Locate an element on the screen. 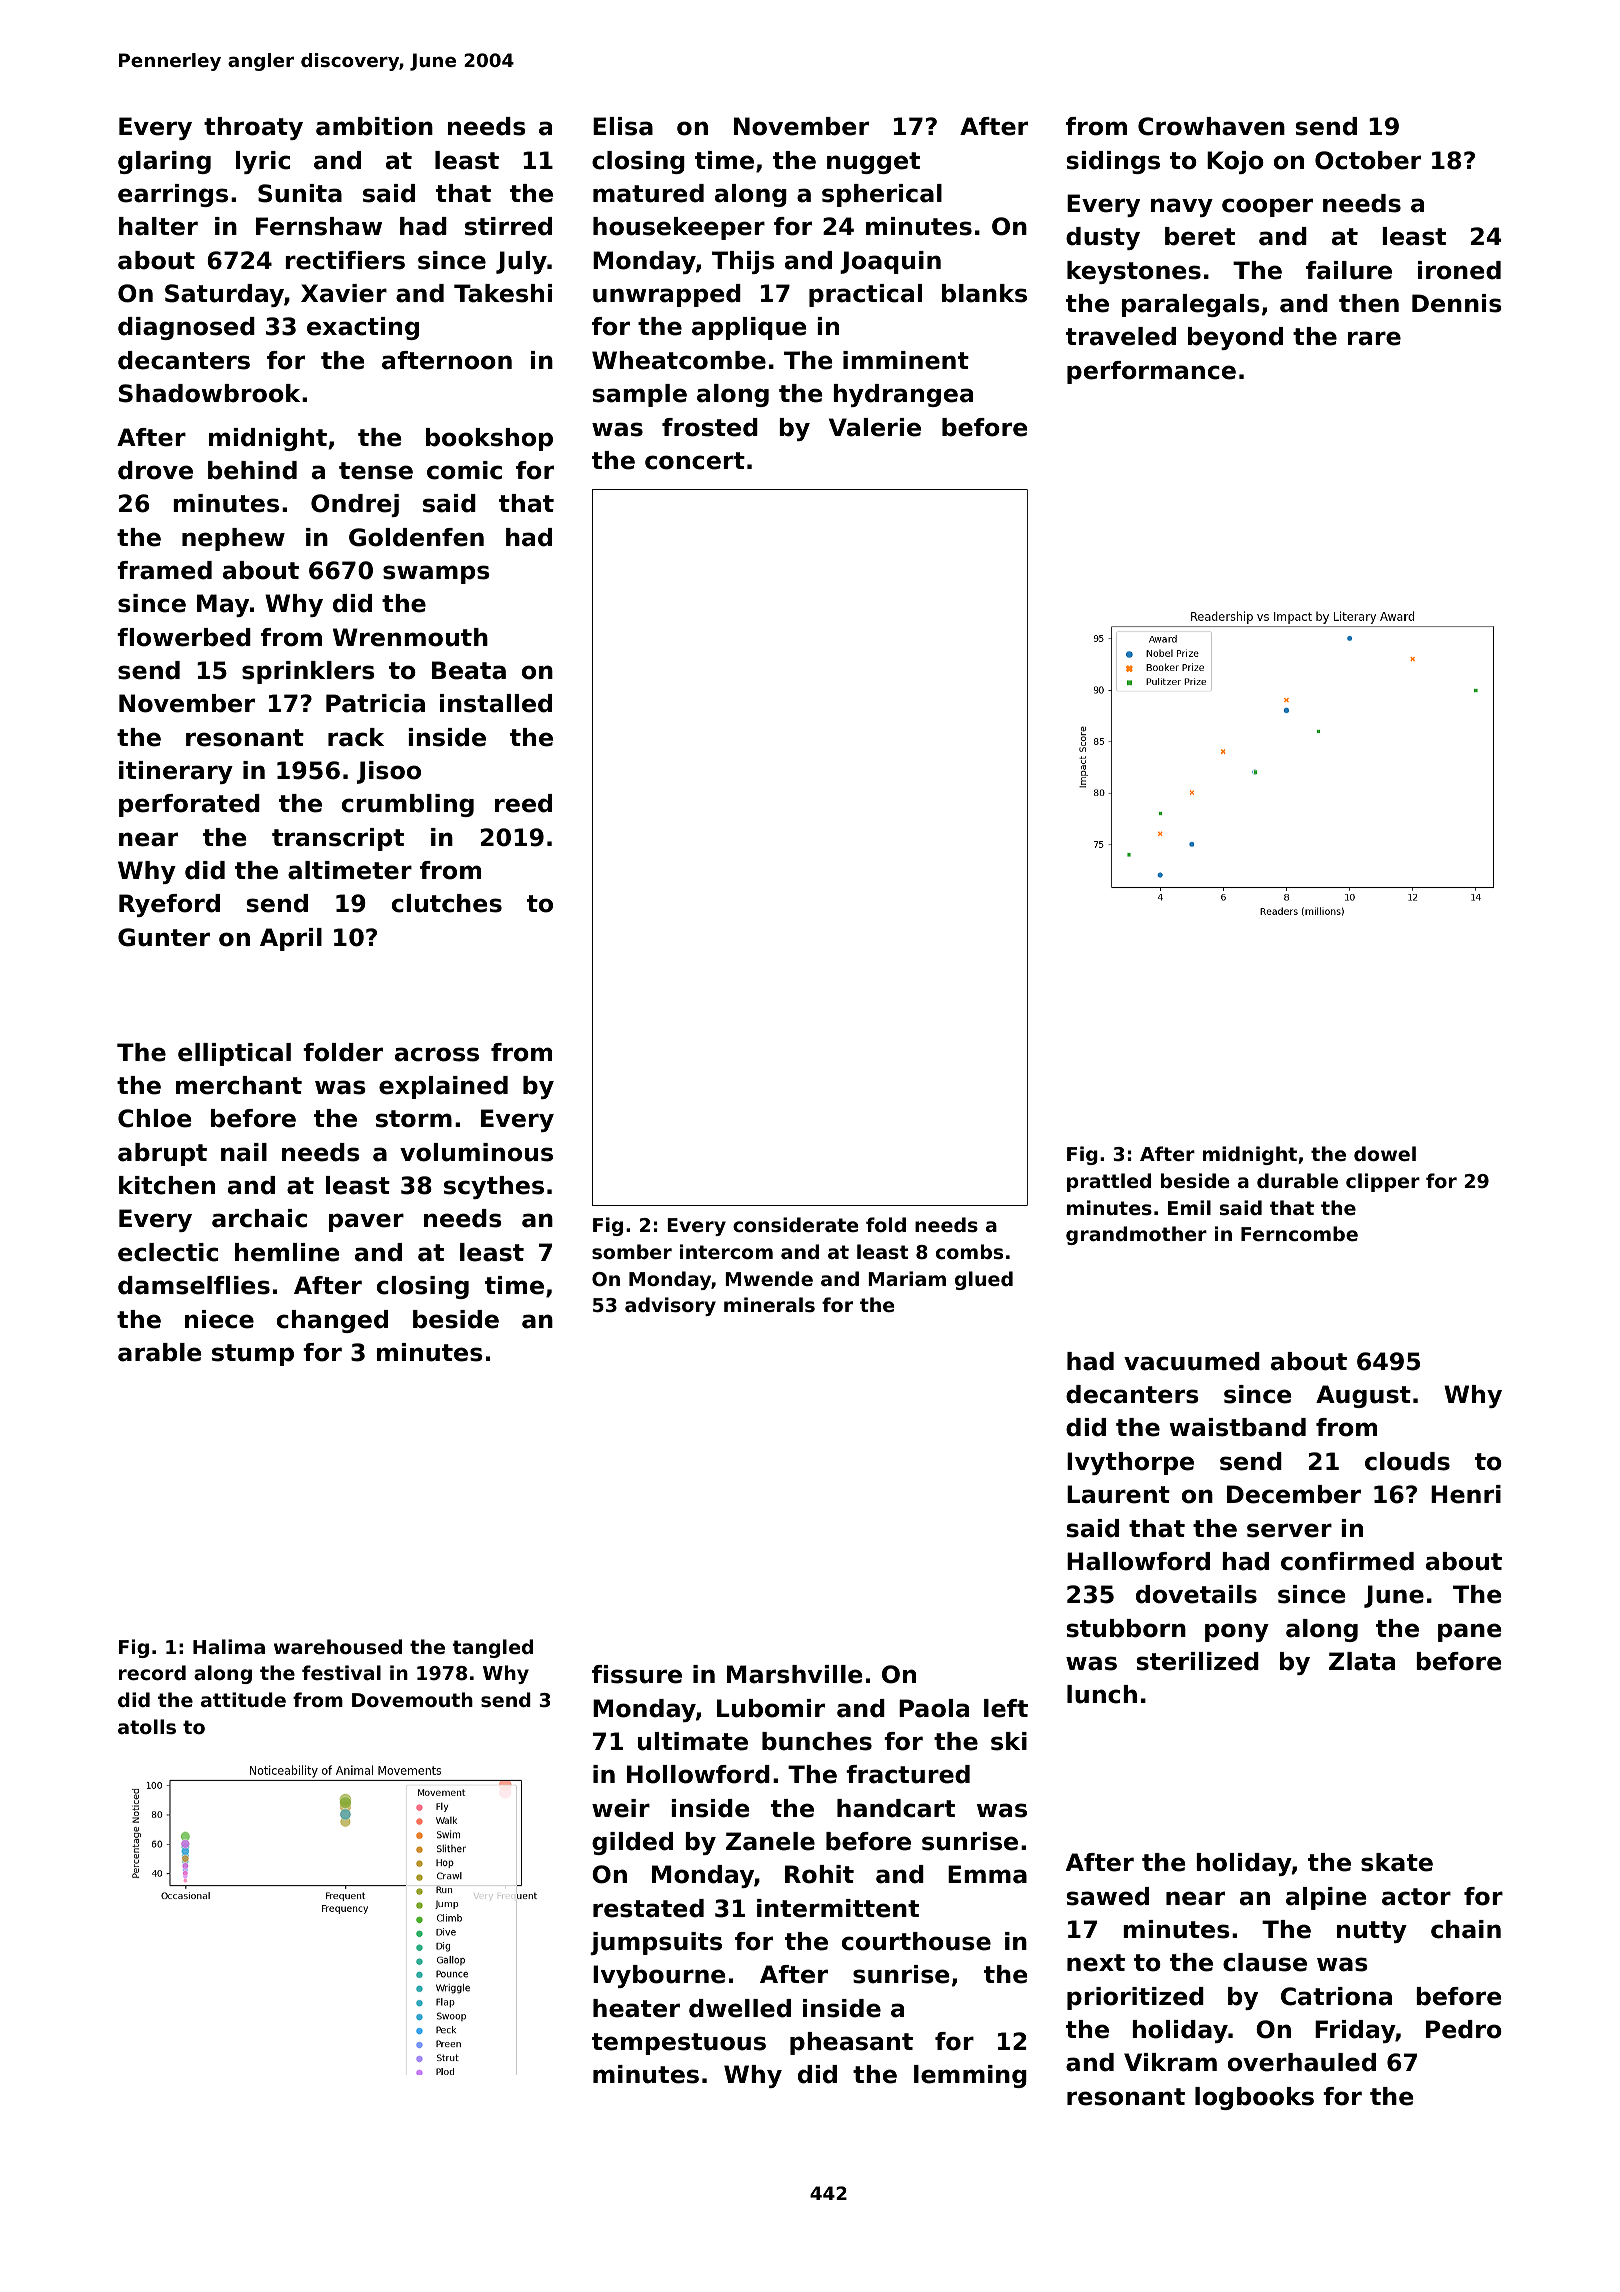 This screenshot has width=1620, height=2292. heater is located at coordinates (636, 2008).
